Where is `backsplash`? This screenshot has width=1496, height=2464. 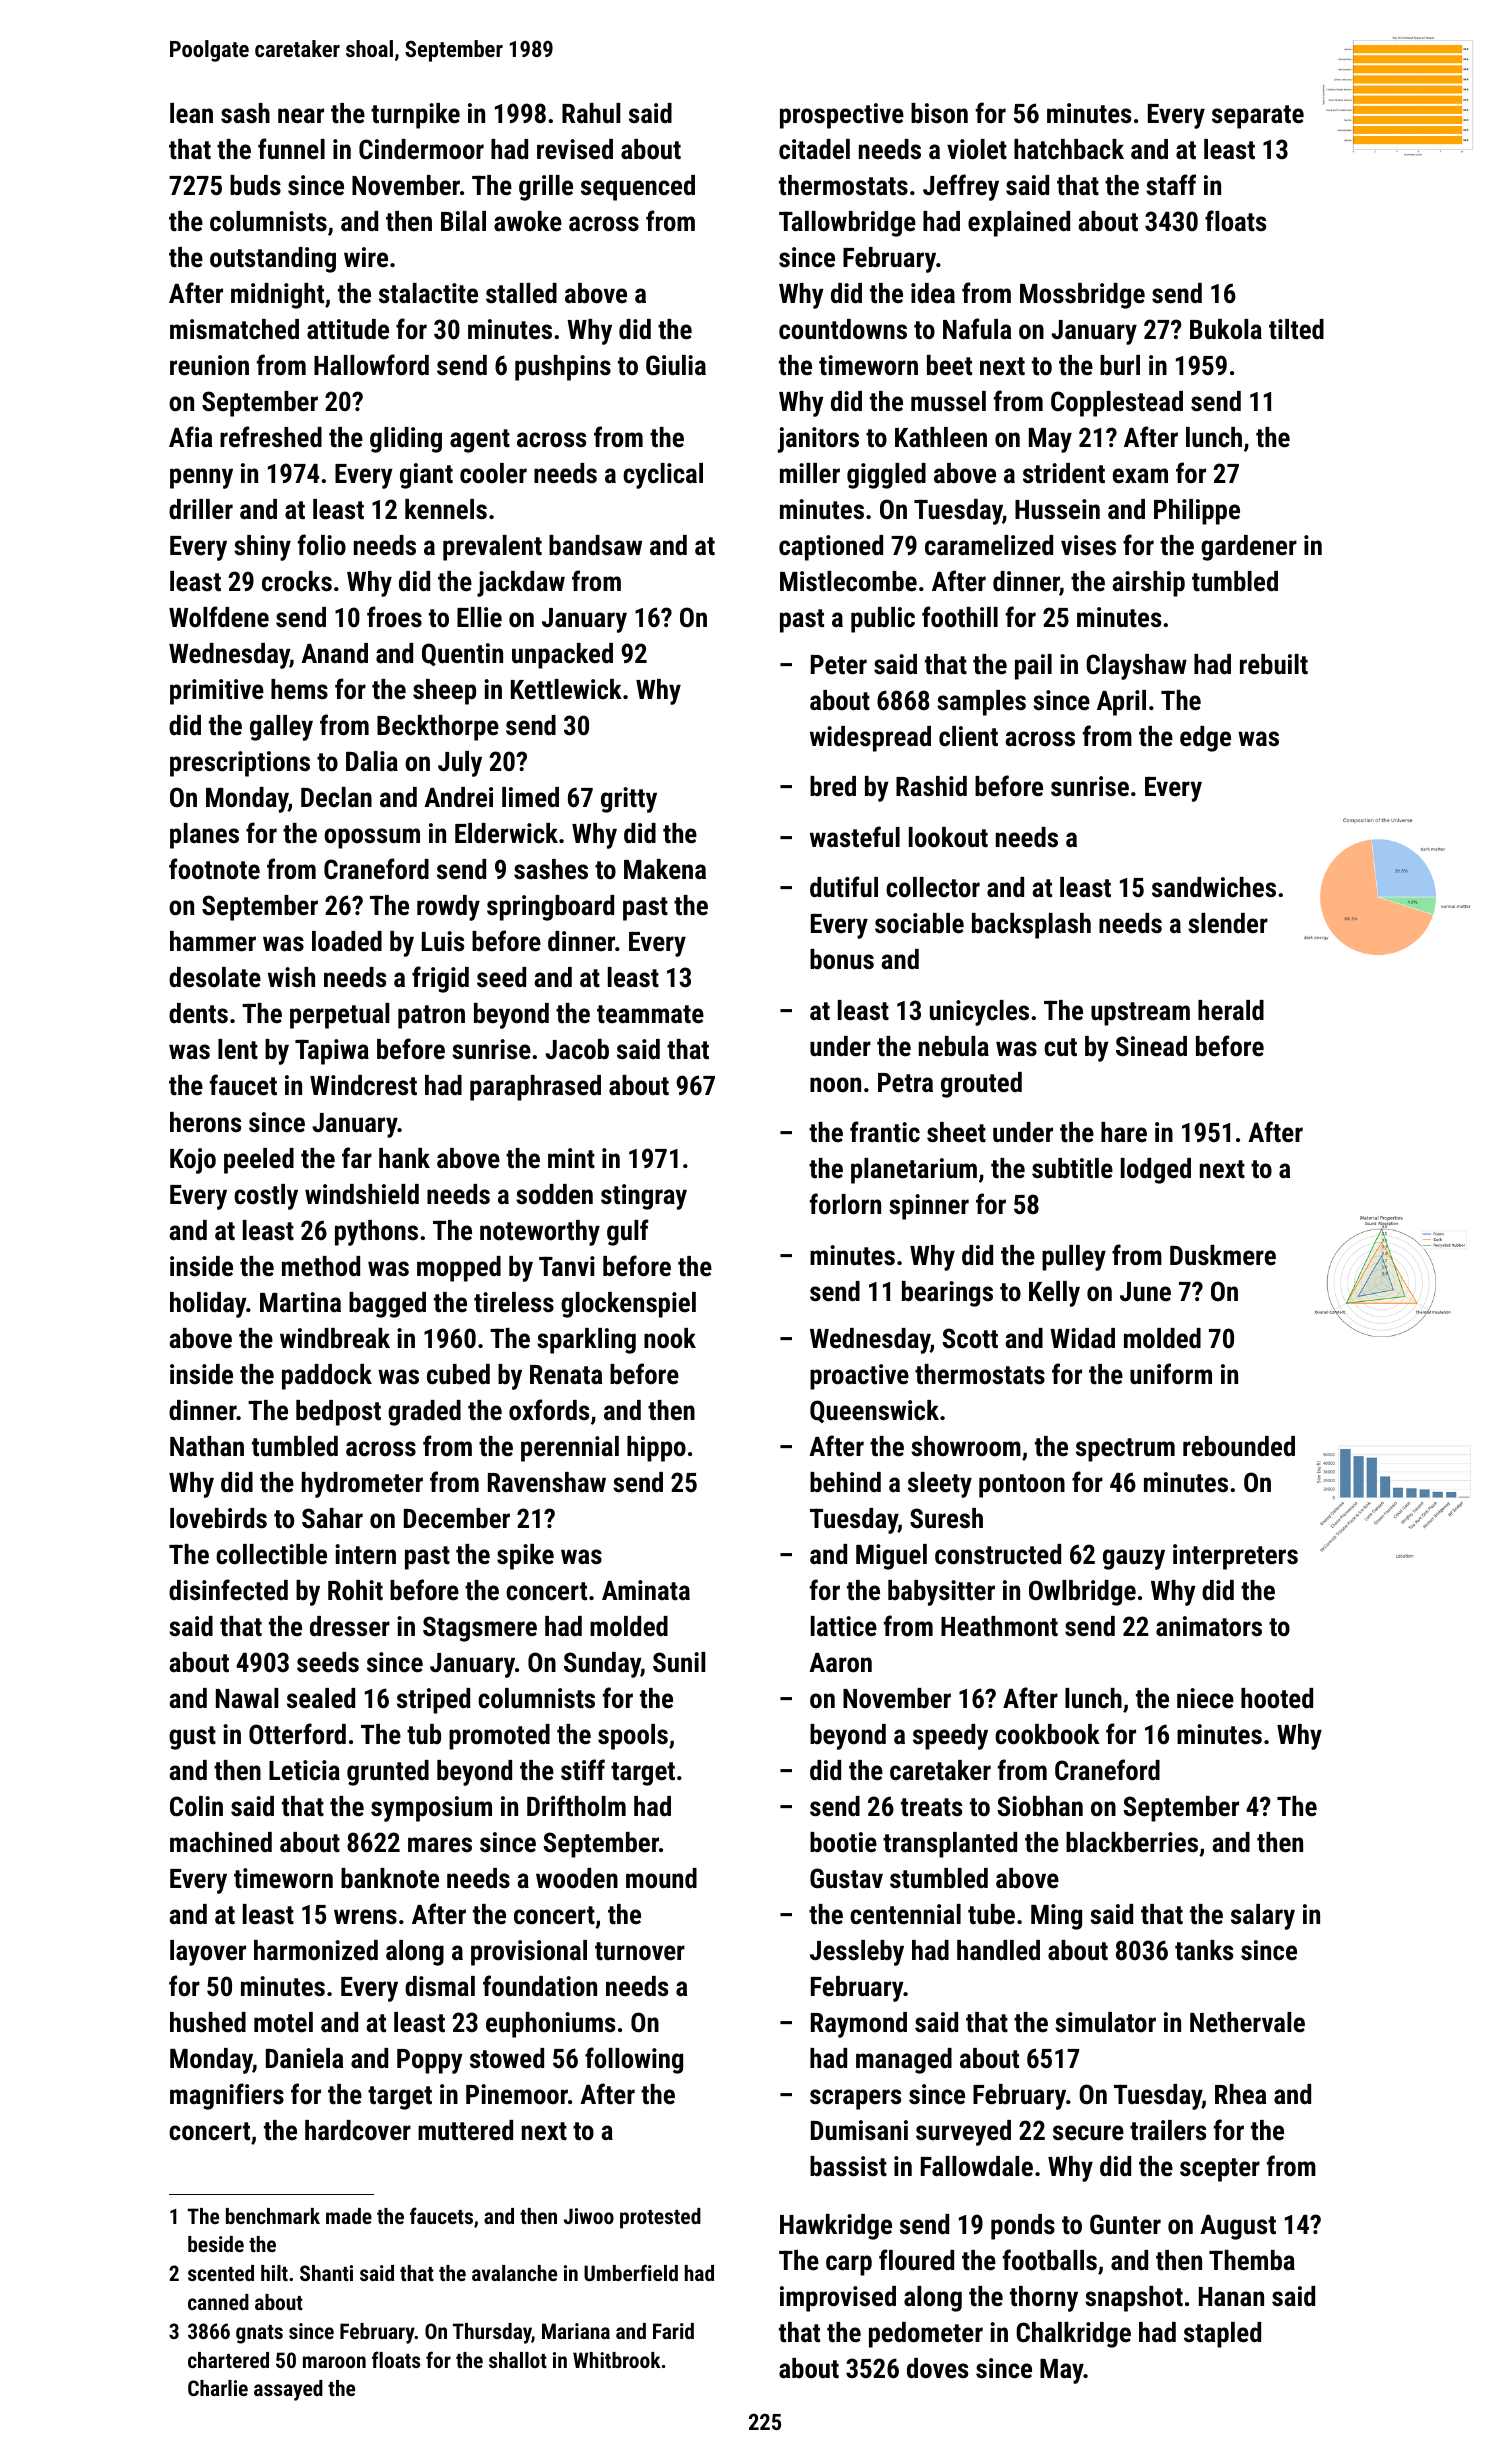
backsplash is located at coordinates (1031, 926).
